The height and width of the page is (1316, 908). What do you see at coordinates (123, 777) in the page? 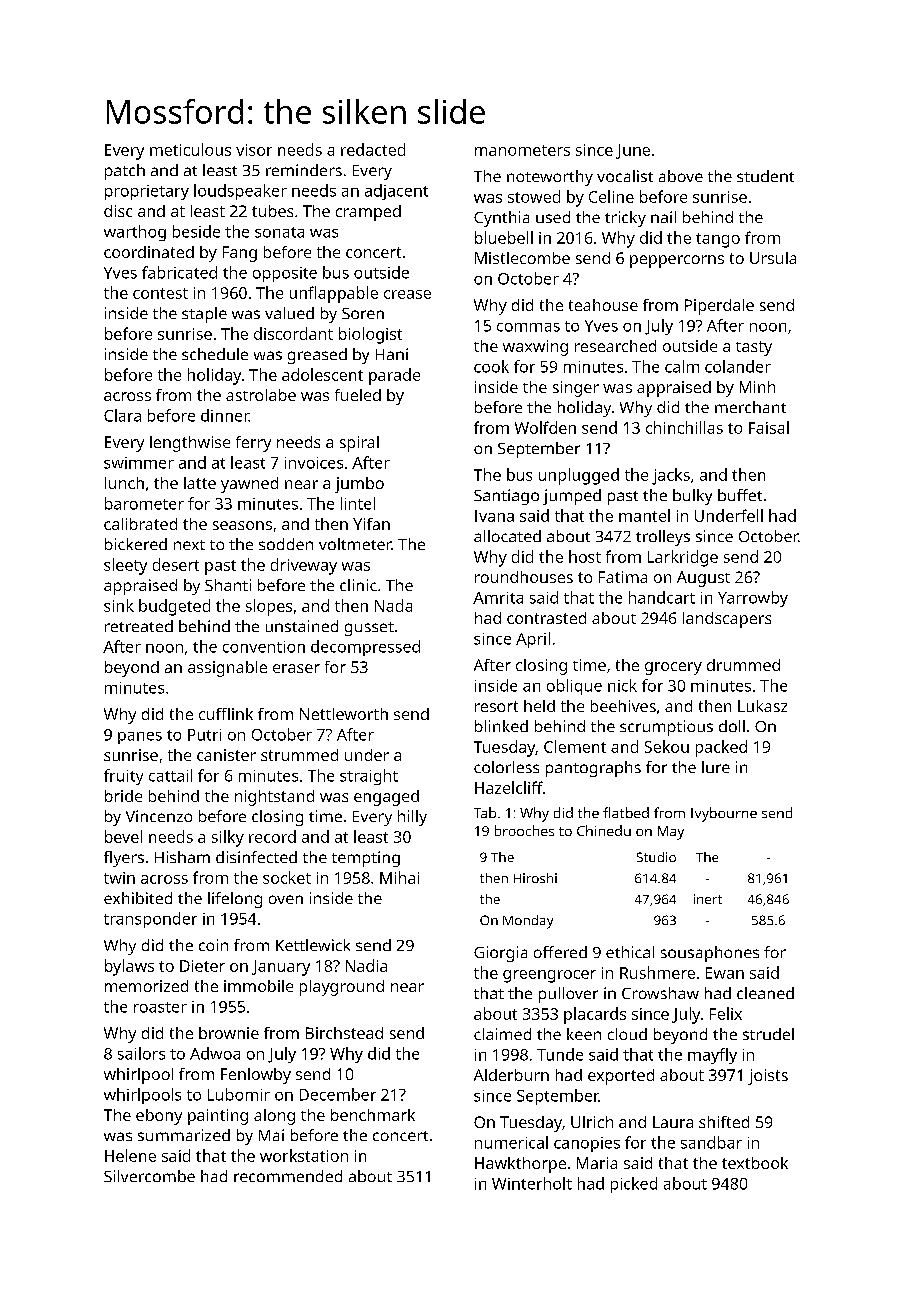
I see `fruity` at bounding box center [123, 777].
